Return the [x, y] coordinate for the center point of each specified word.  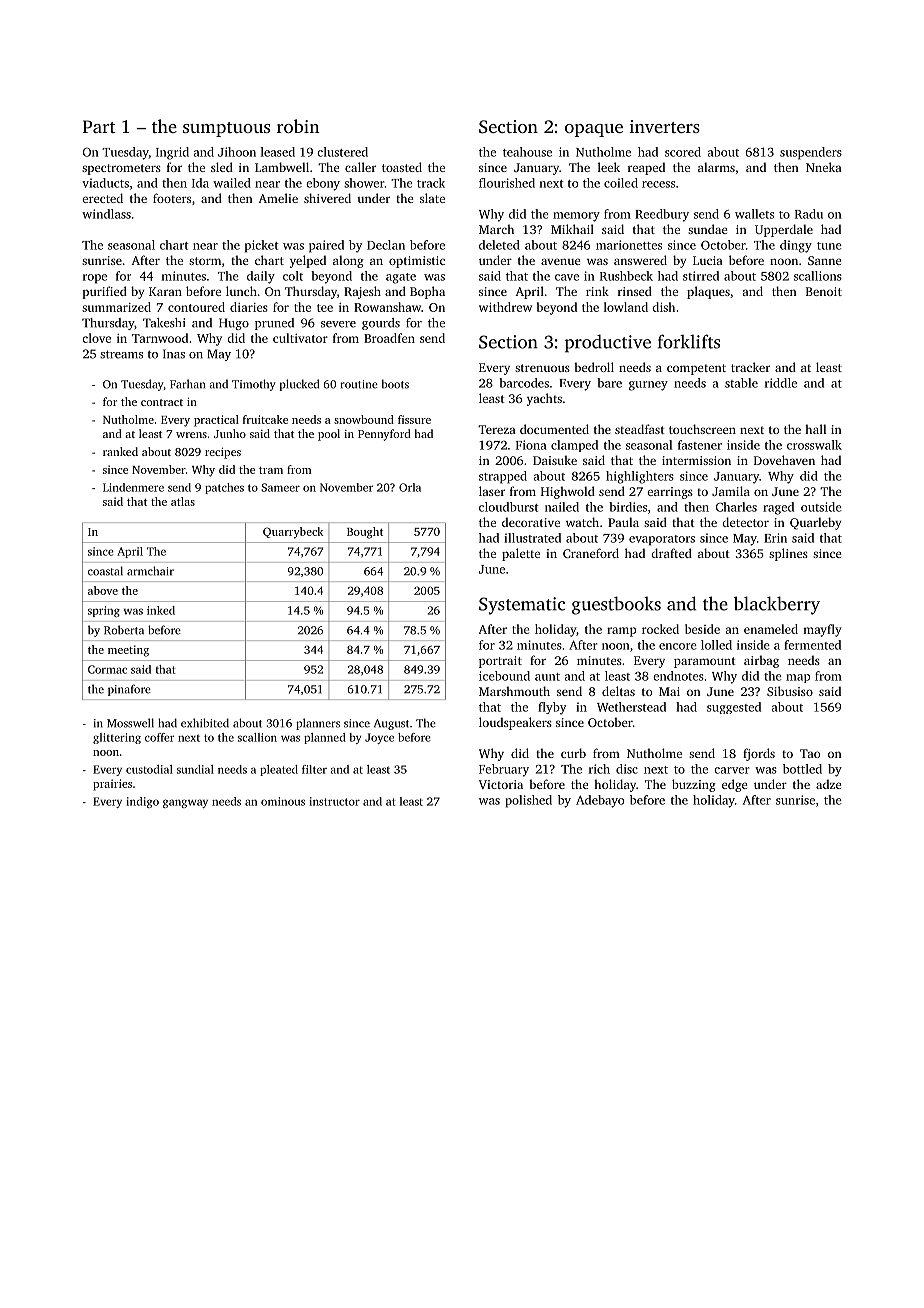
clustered [342, 152]
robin [298, 126]
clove [96, 338]
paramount [705, 662]
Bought [365, 533]
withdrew [505, 307]
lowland [626, 307]
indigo [142, 802]
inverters [664, 126]
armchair [150, 571]
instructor [334, 801]
